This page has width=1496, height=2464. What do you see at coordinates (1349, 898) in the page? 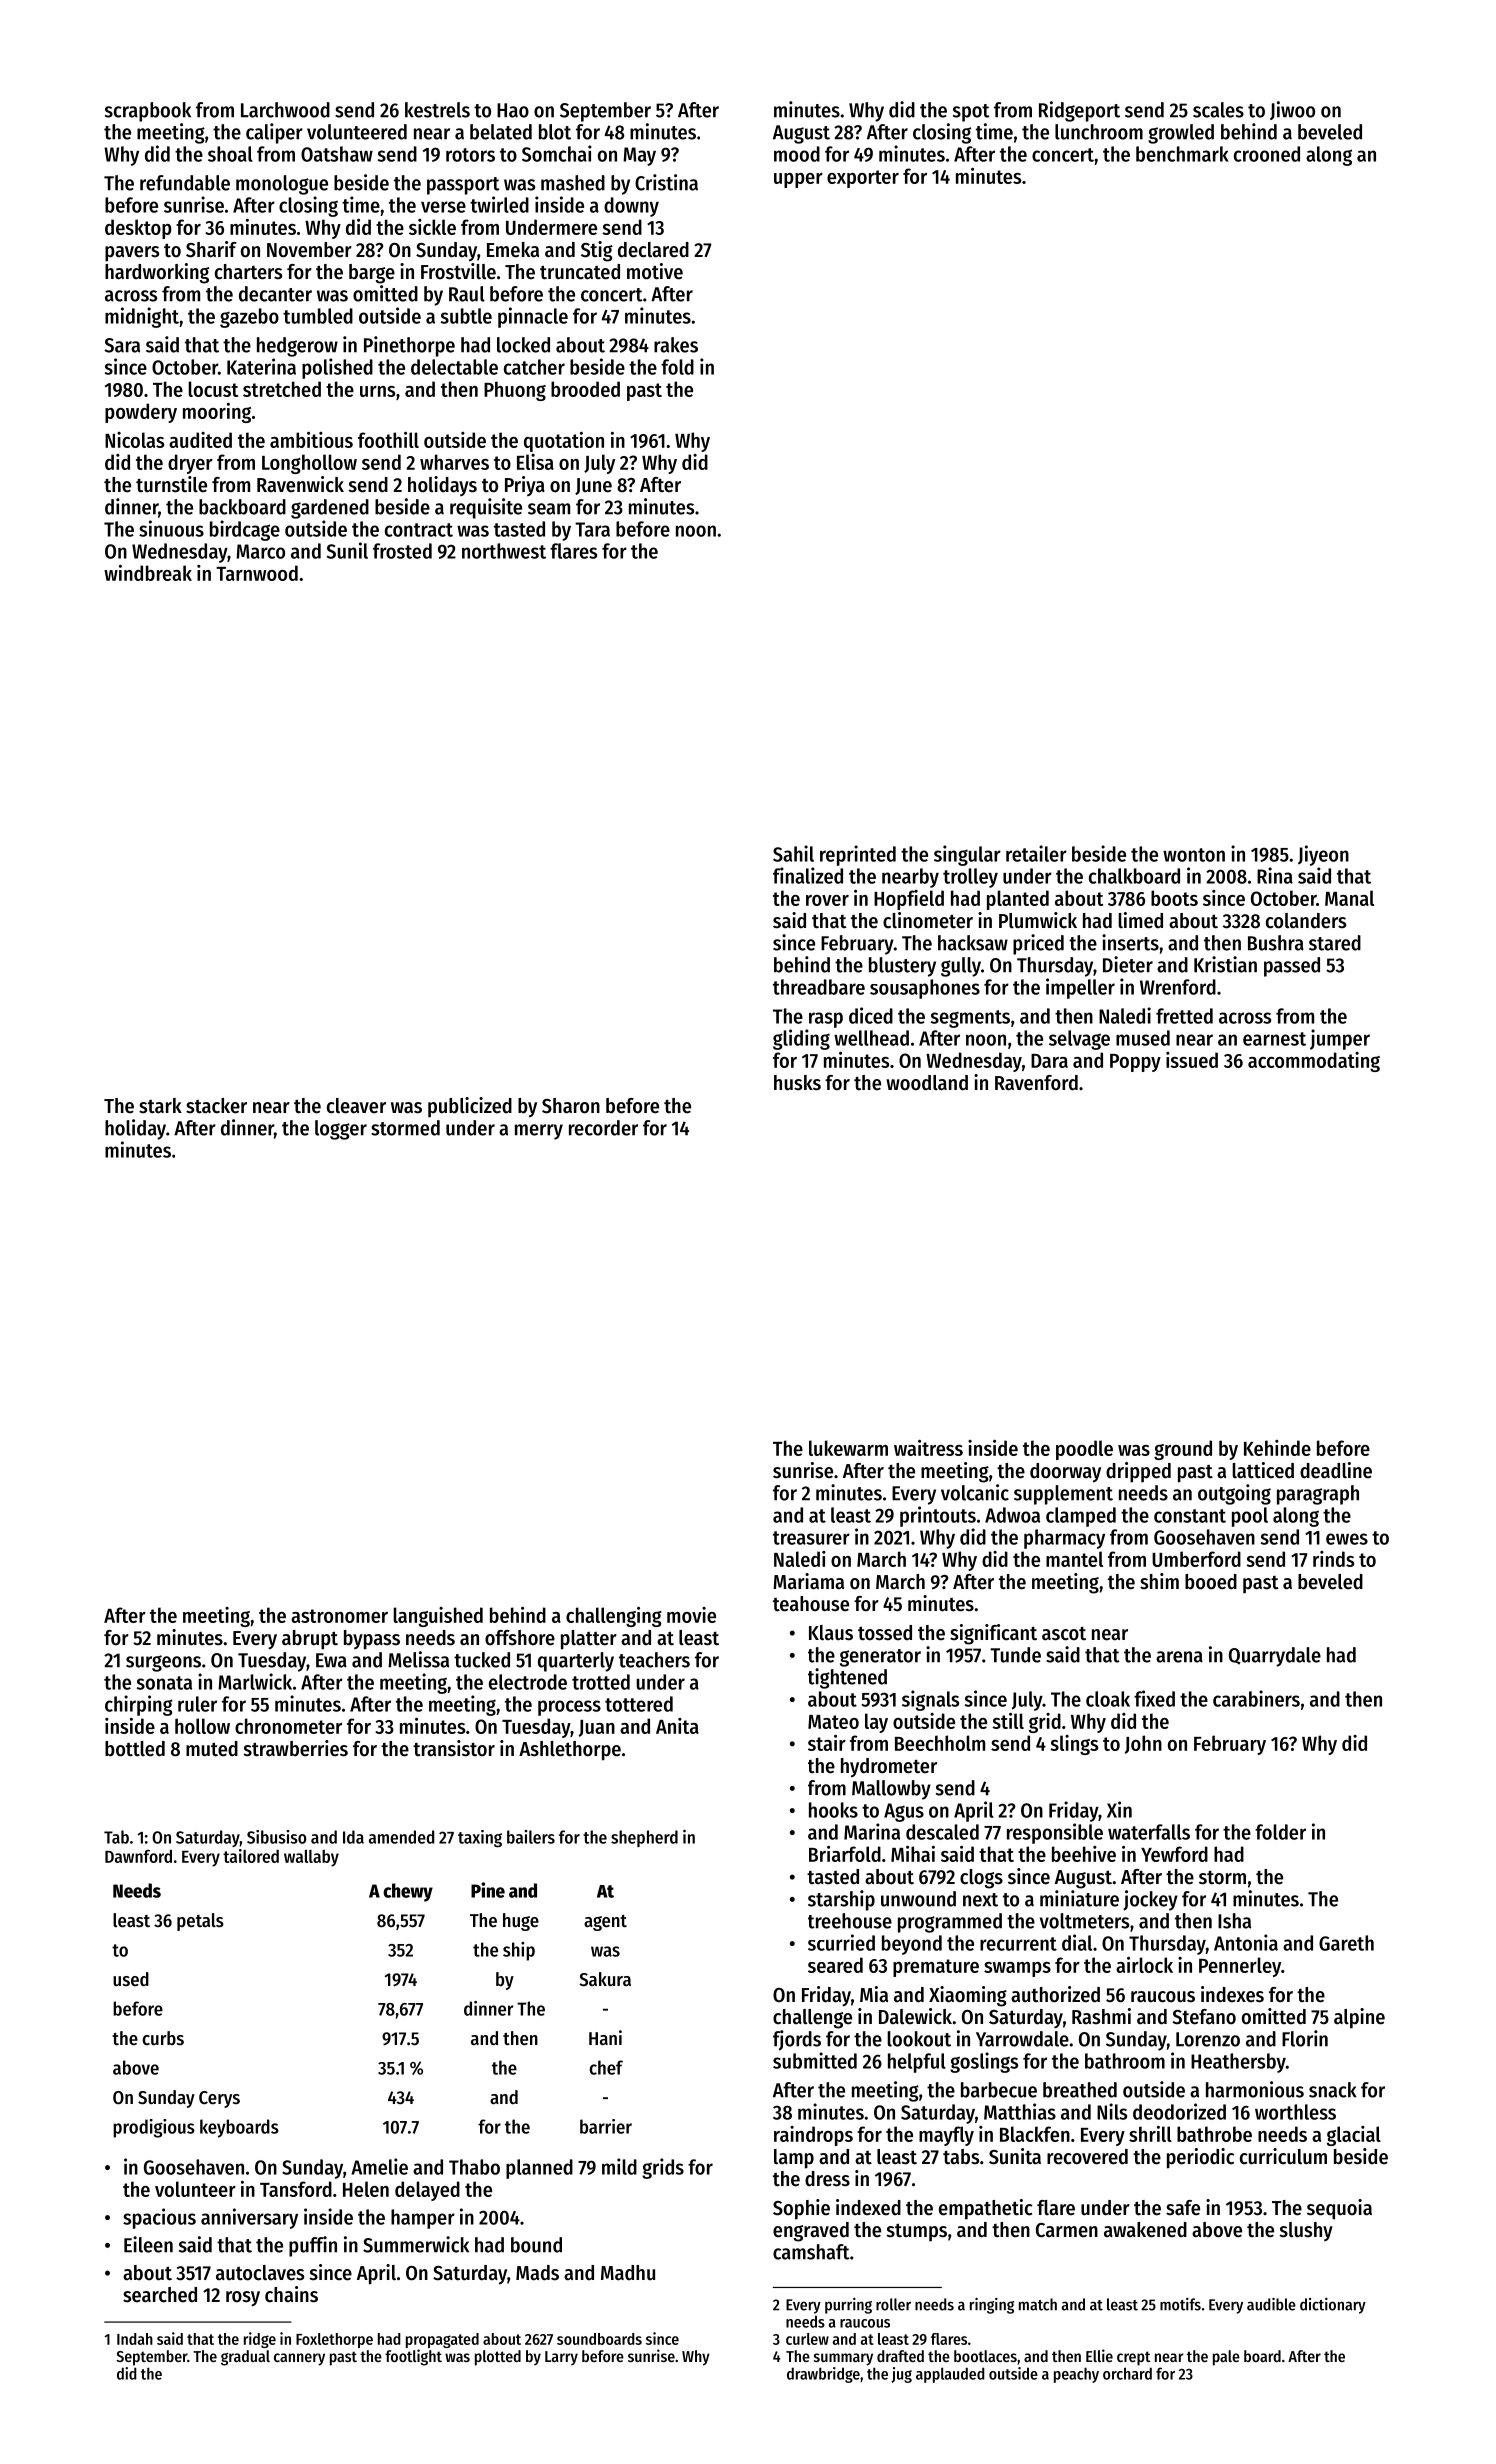
I see `Manal` at bounding box center [1349, 898].
